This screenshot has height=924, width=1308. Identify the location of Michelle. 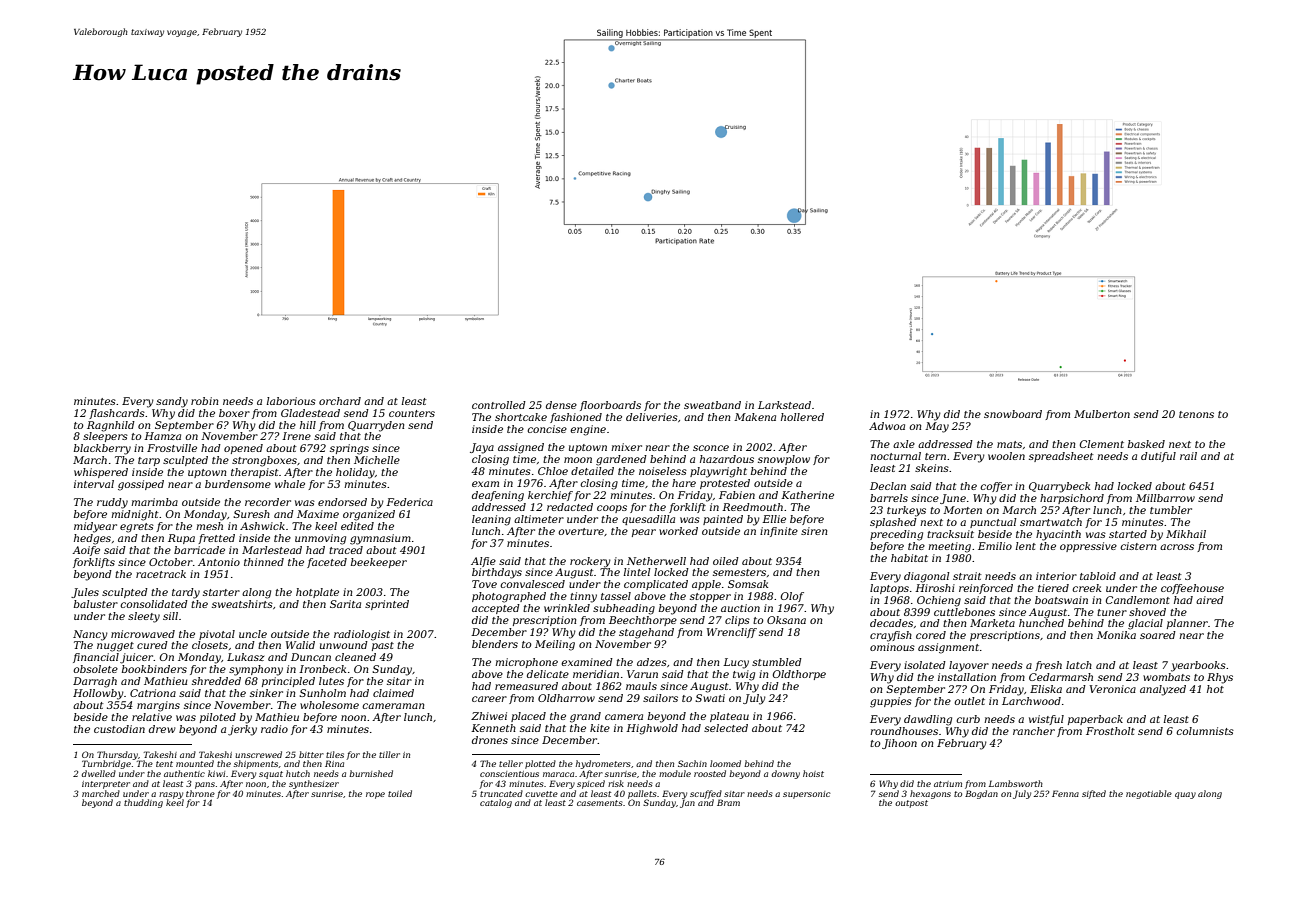
(377, 460).
